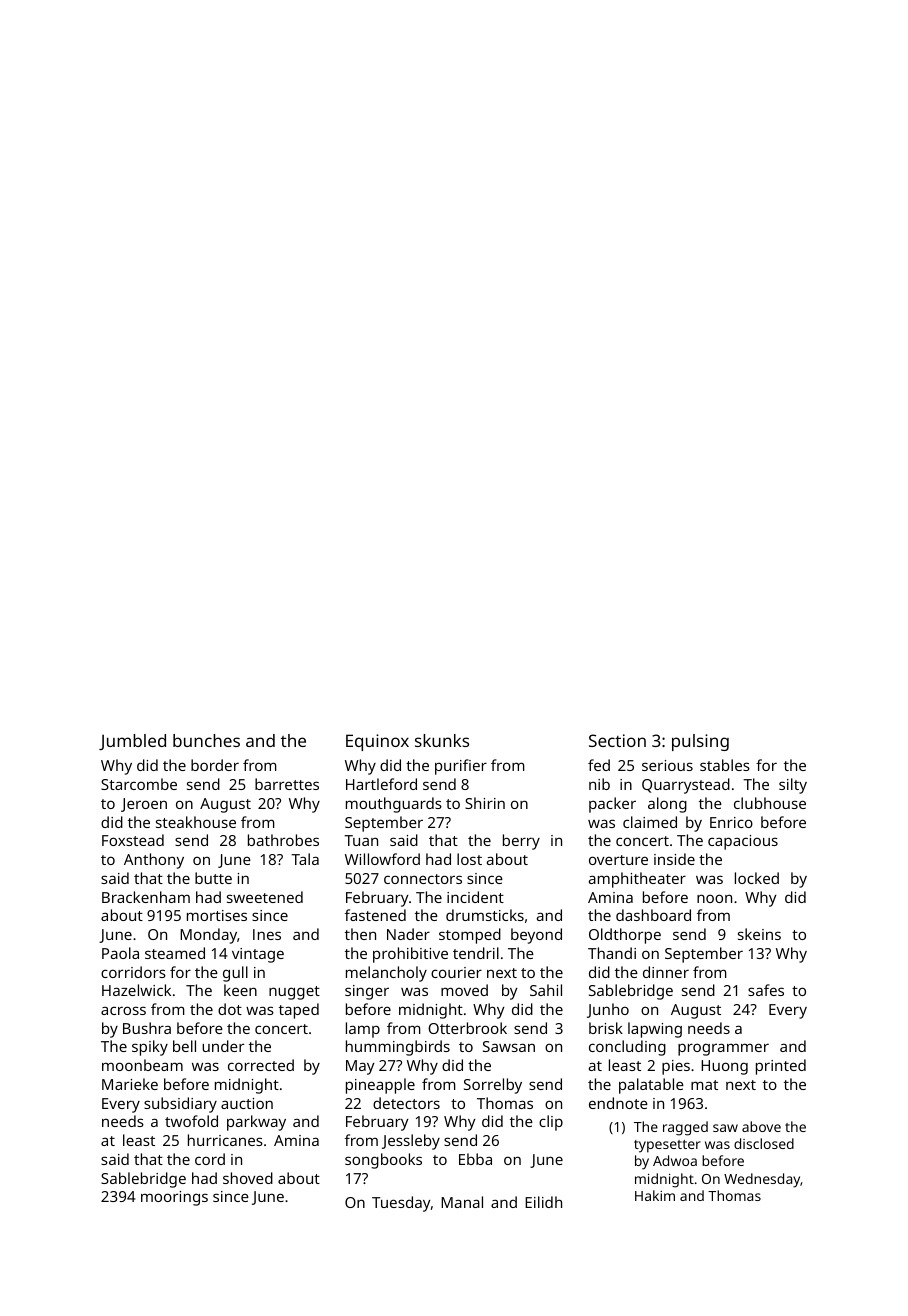 Image resolution: width=908 pixels, height=1316 pixels. I want to click on brisk, so click(606, 1028).
